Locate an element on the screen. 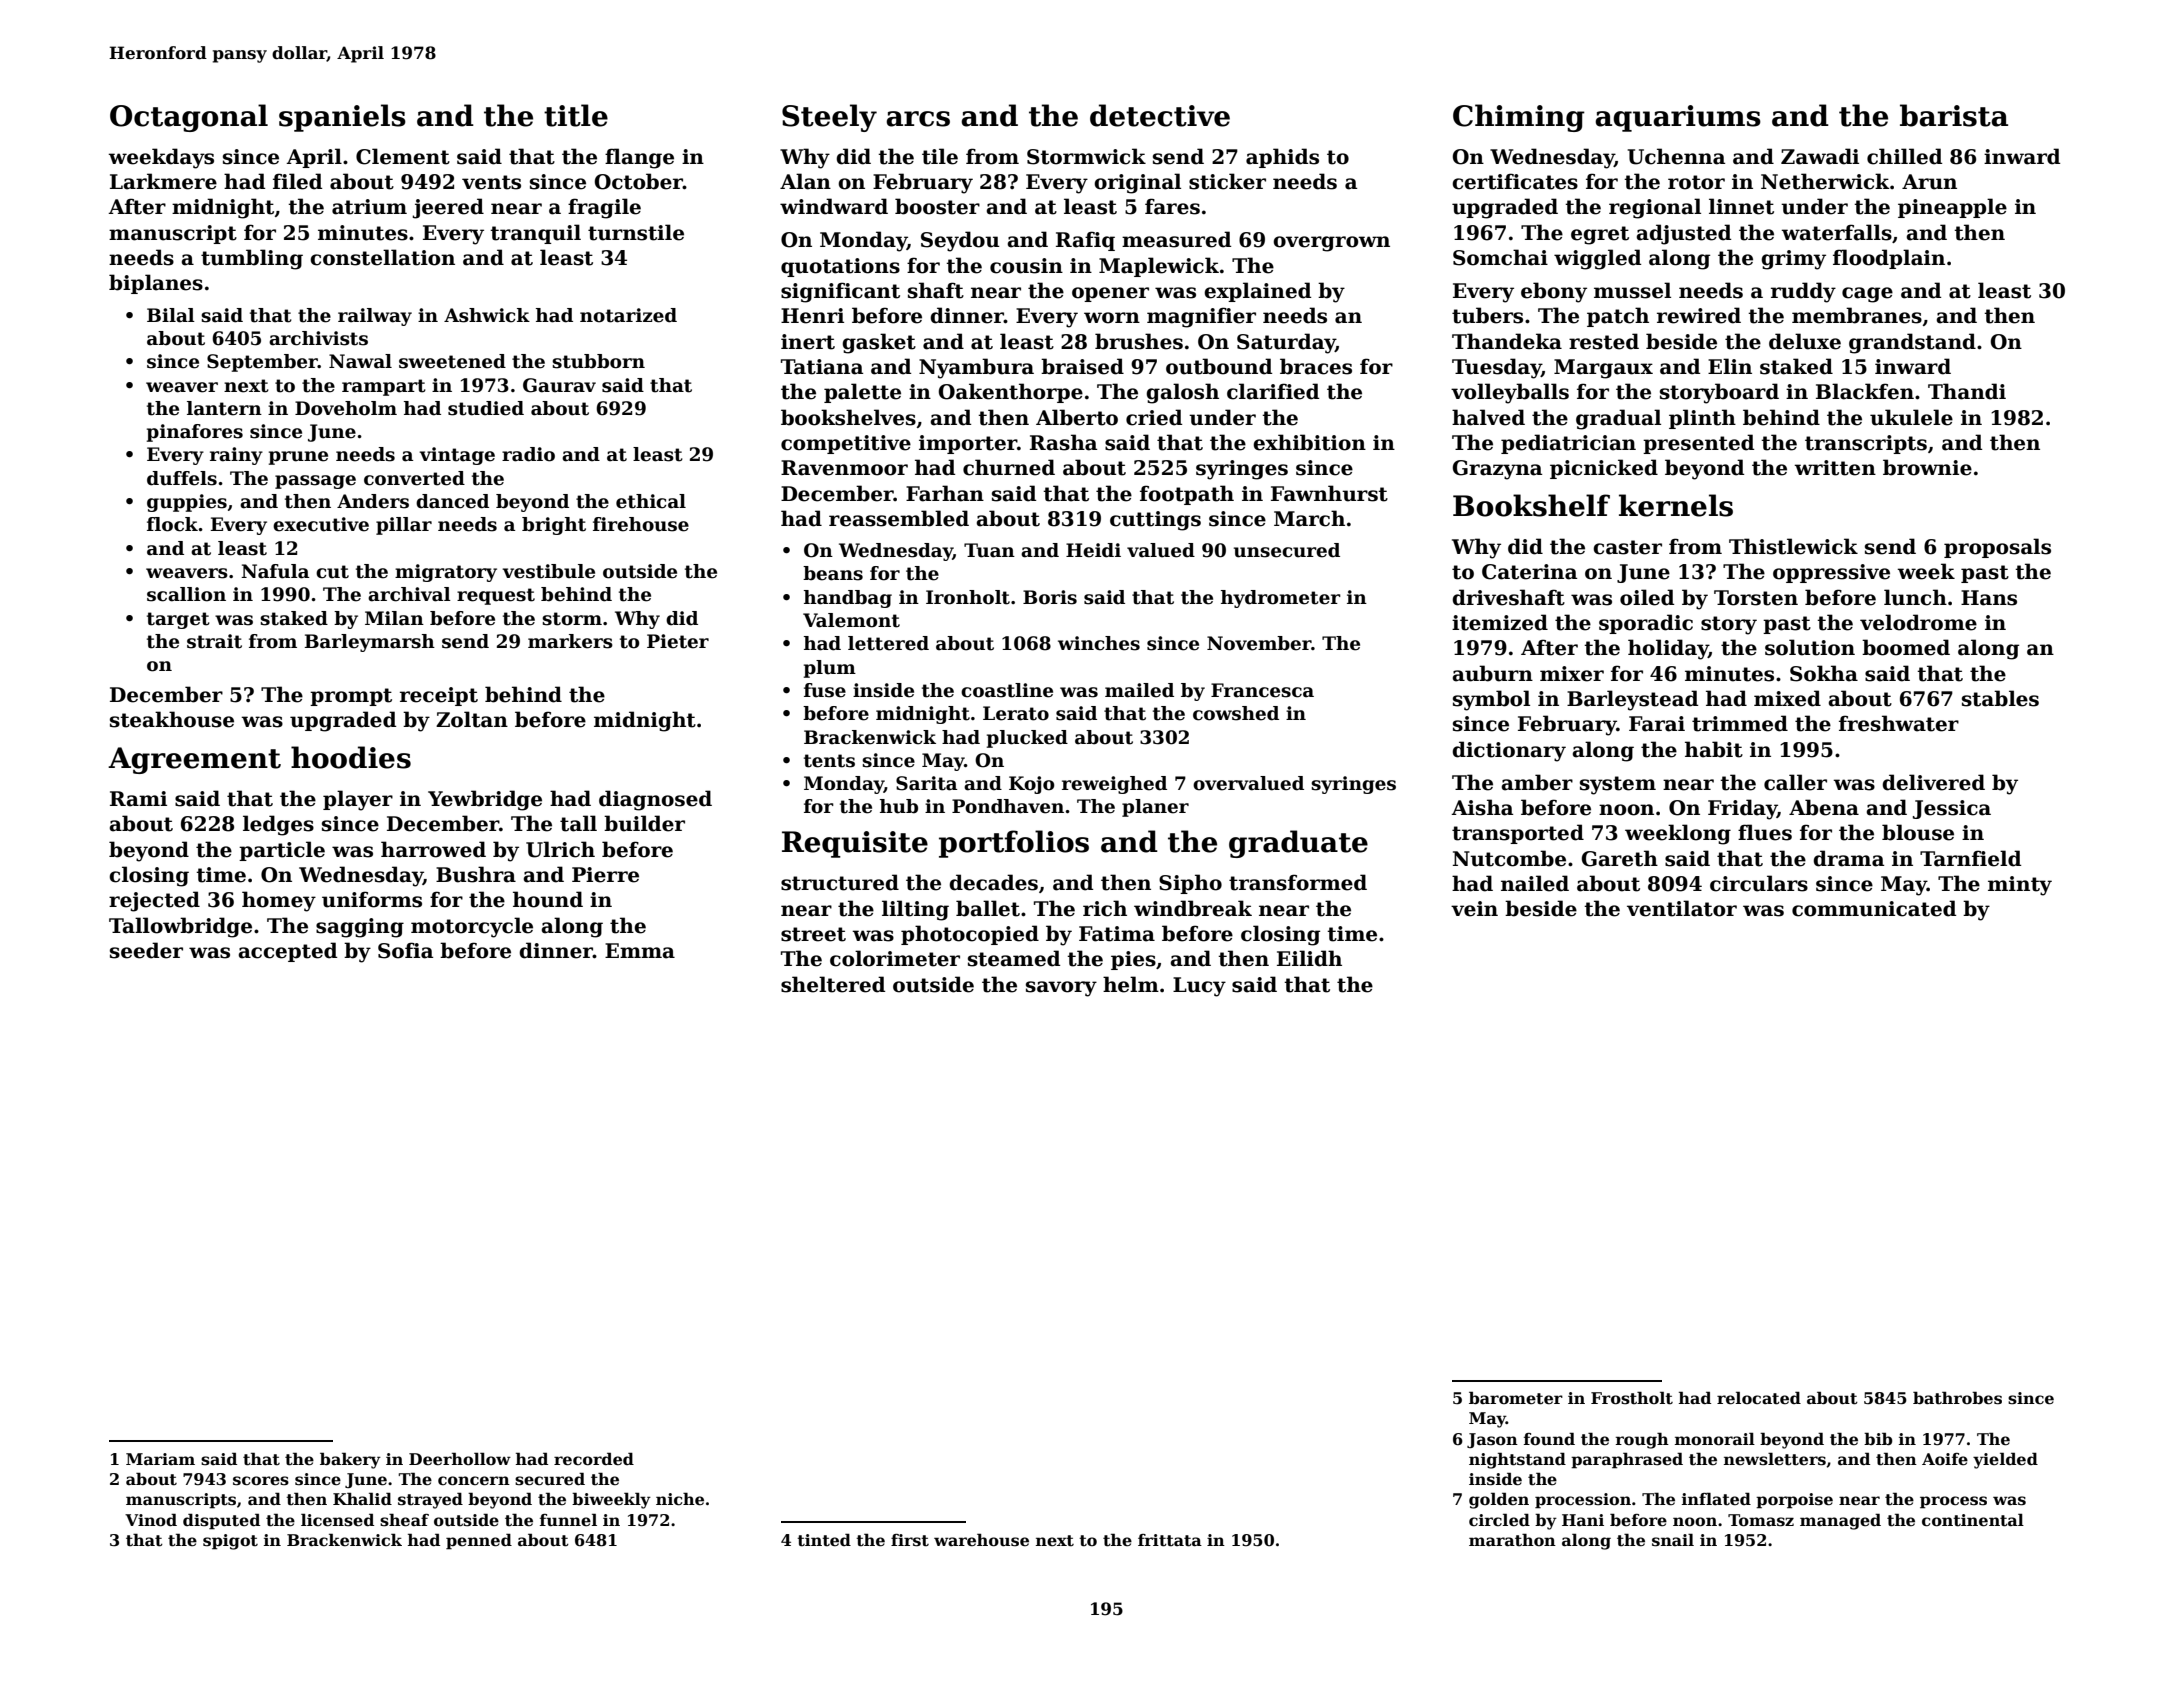  executive is located at coordinates (321, 524).
